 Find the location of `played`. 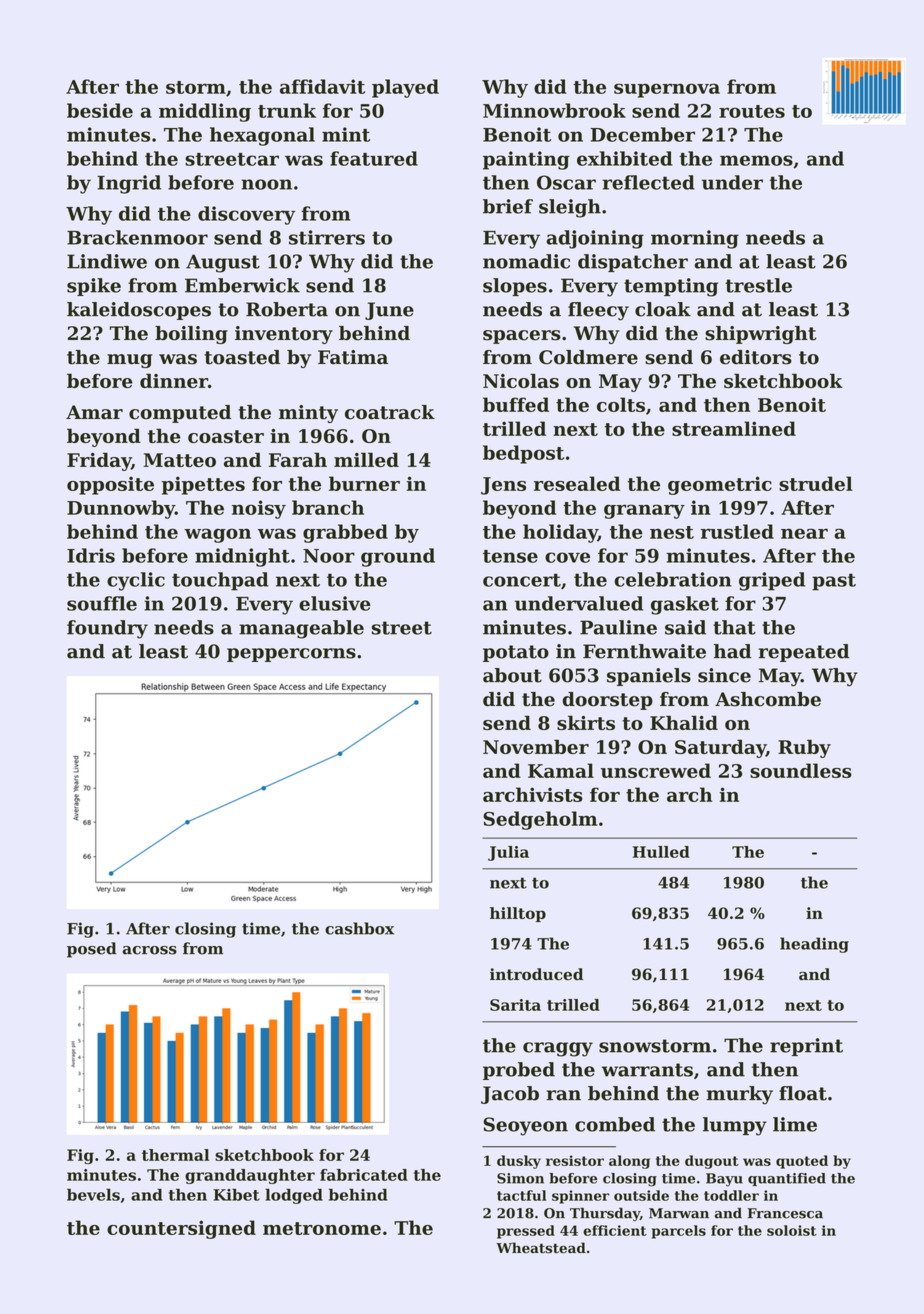

played is located at coordinates (405, 88).
